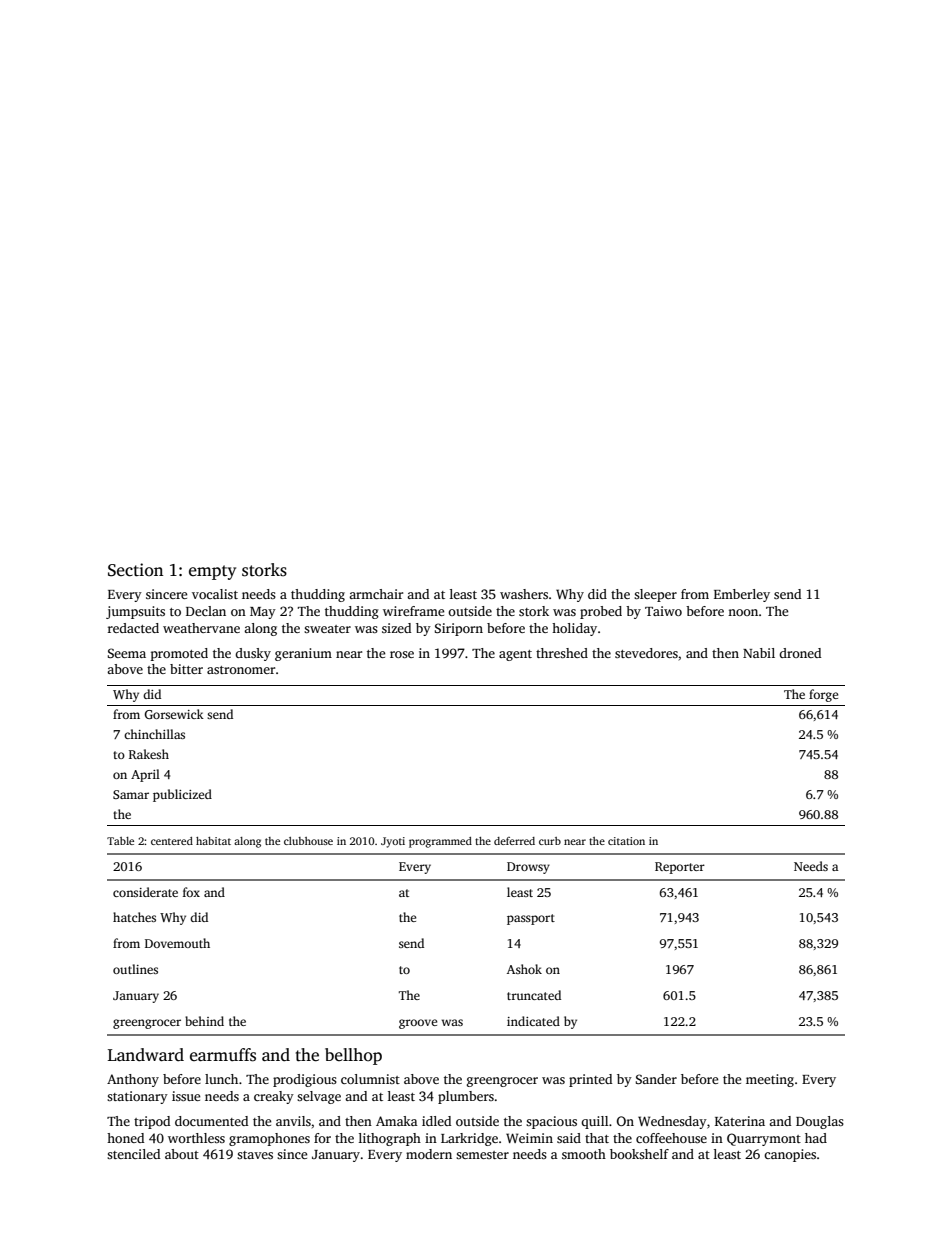 The height and width of the screenshot is (1233, 952). What do you see at coordinates (429, 1154) in the screenshot?
I see `modern` at bounding box center [429, 1154].
